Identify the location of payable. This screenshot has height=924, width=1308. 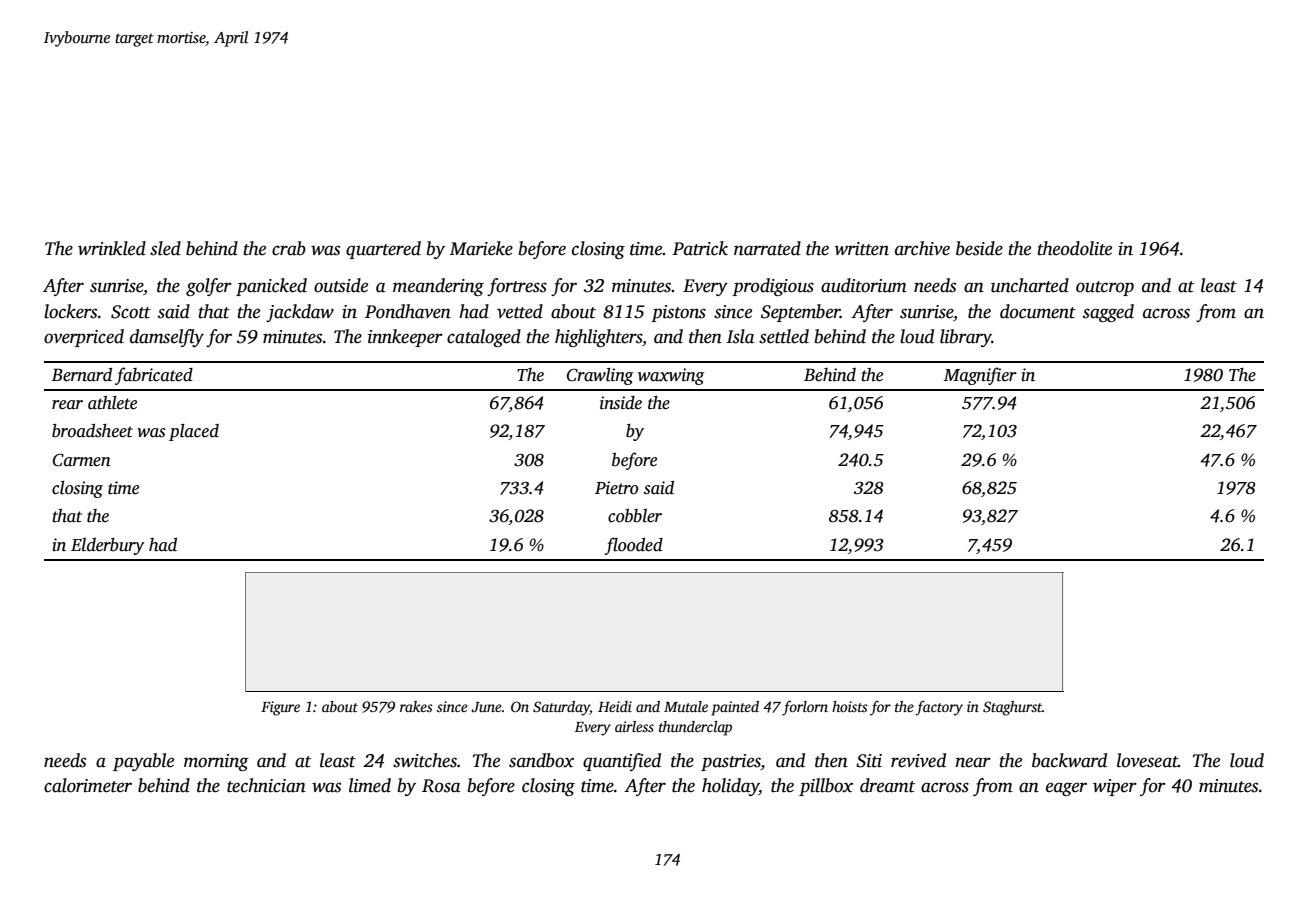
(143, 762).
